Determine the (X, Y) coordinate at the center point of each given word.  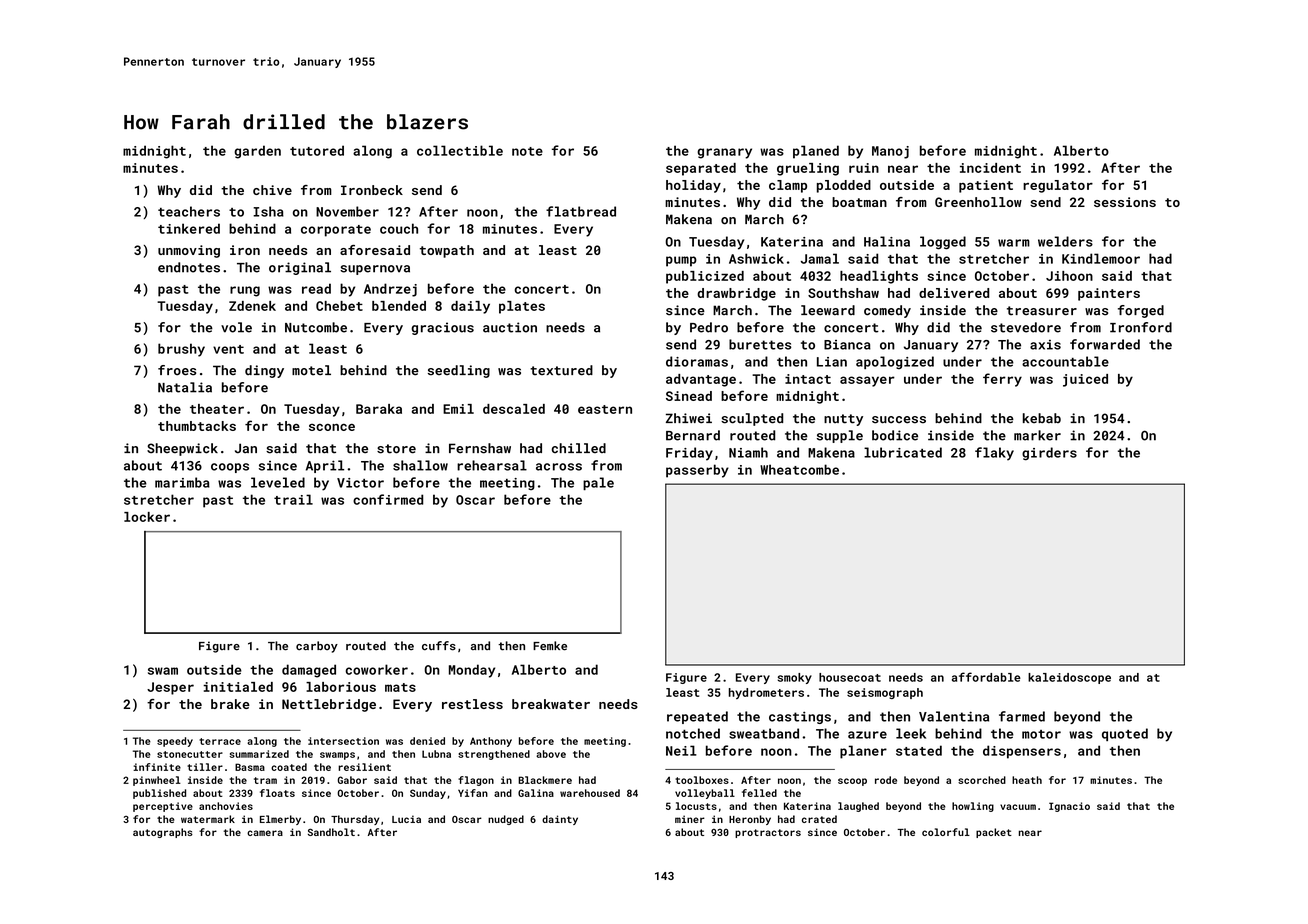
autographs (163, 833)
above (551, 754)
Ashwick (756, 258)
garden (257, 152)
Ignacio (1069, 807)
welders (1065, 241)
